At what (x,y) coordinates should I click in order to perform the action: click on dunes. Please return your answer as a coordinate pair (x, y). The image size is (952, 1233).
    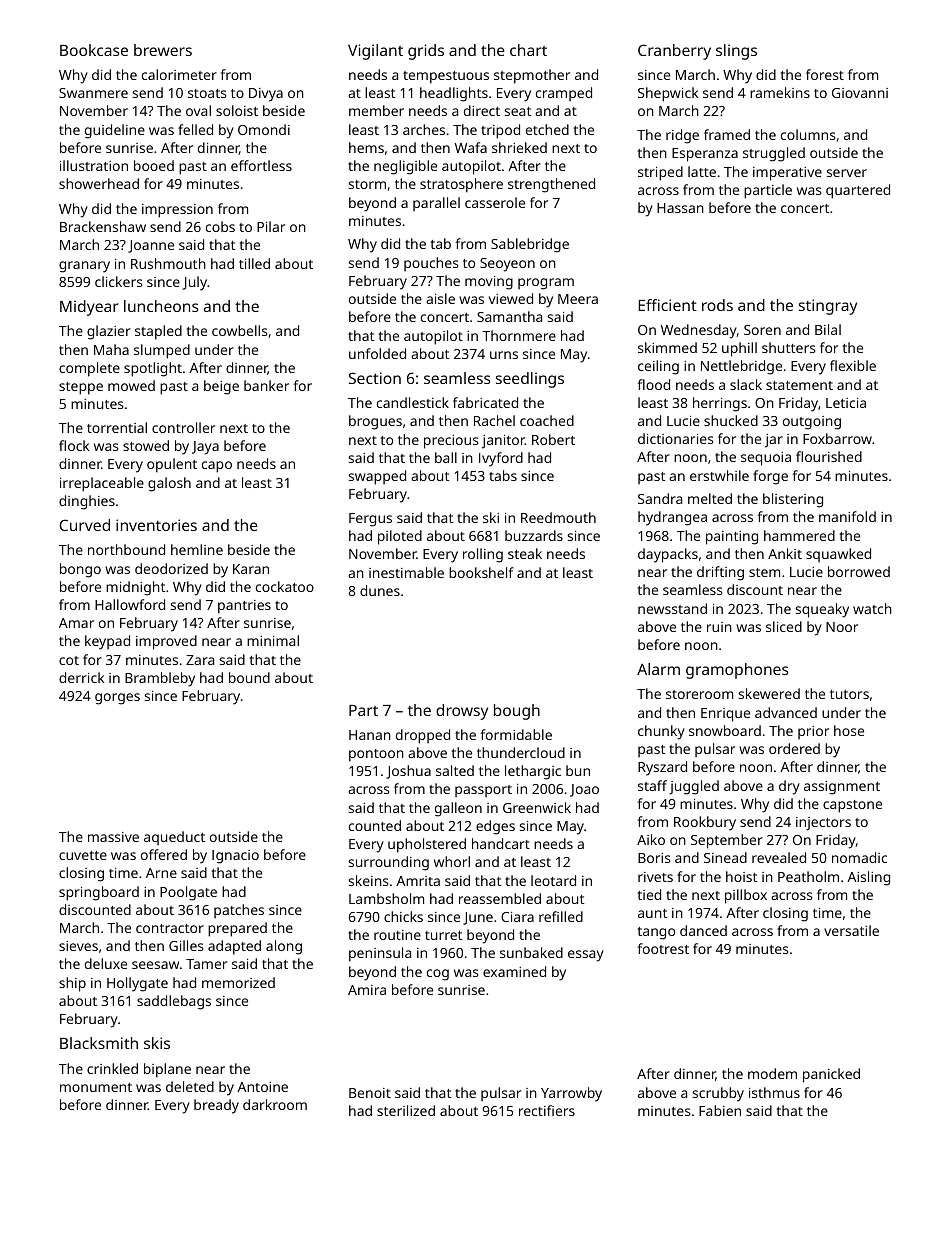
    Looking at the image, I should click on (380, 590).
